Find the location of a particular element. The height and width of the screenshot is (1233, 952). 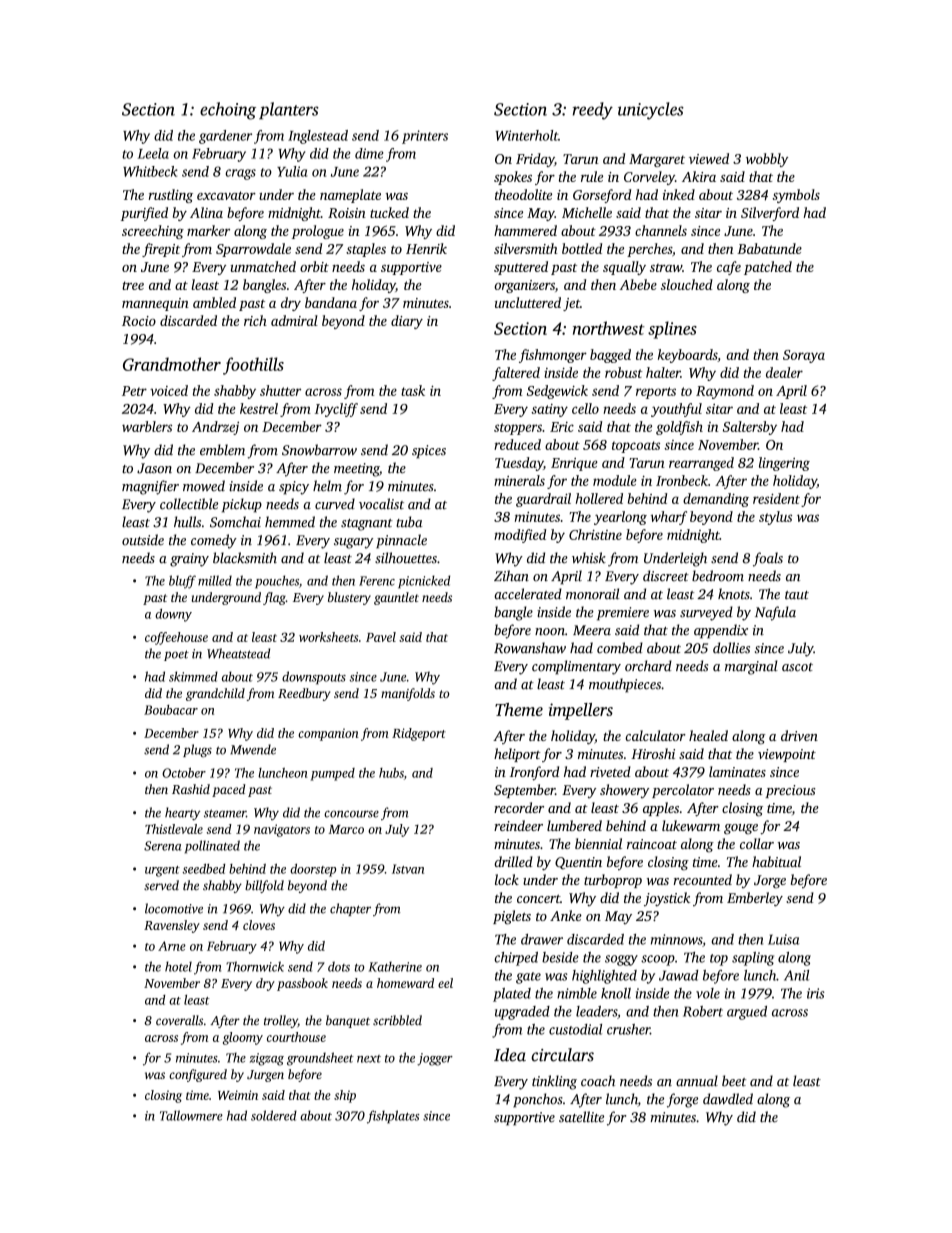

patched is located at coordinates (768, 268).
